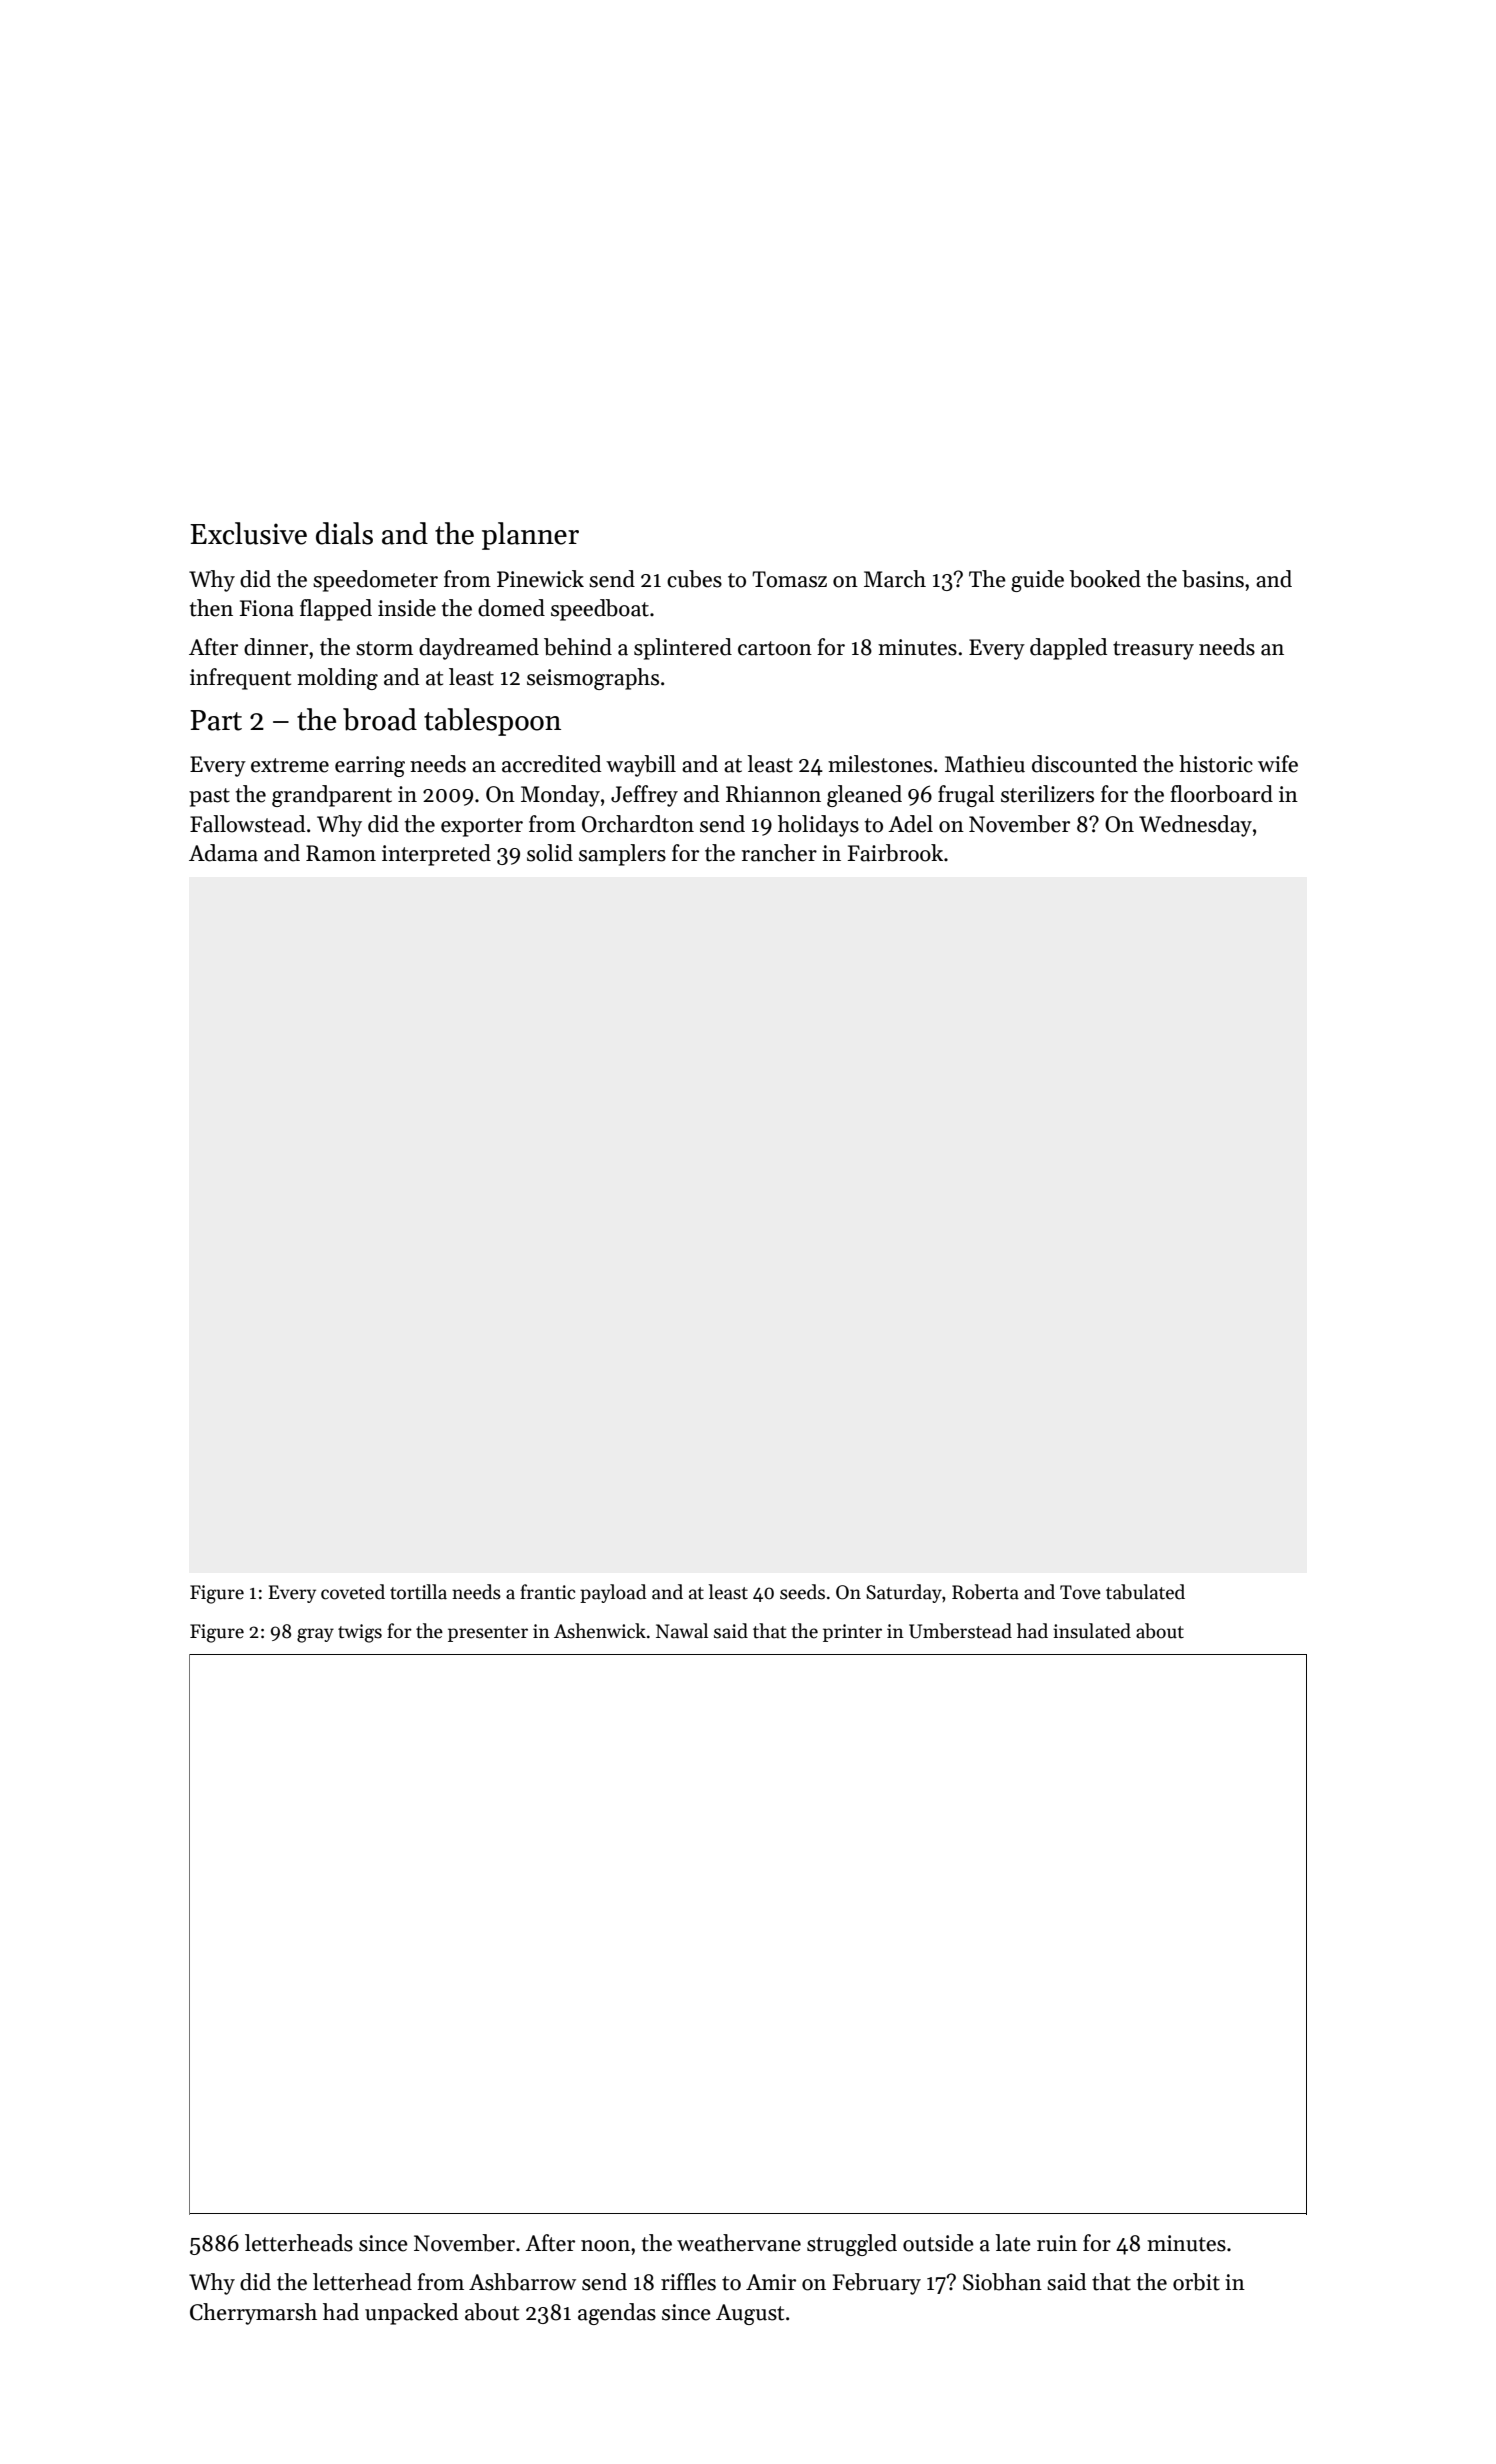  Describe the element at coordinates (750, 2314) in the image. I see `August` at that location.
